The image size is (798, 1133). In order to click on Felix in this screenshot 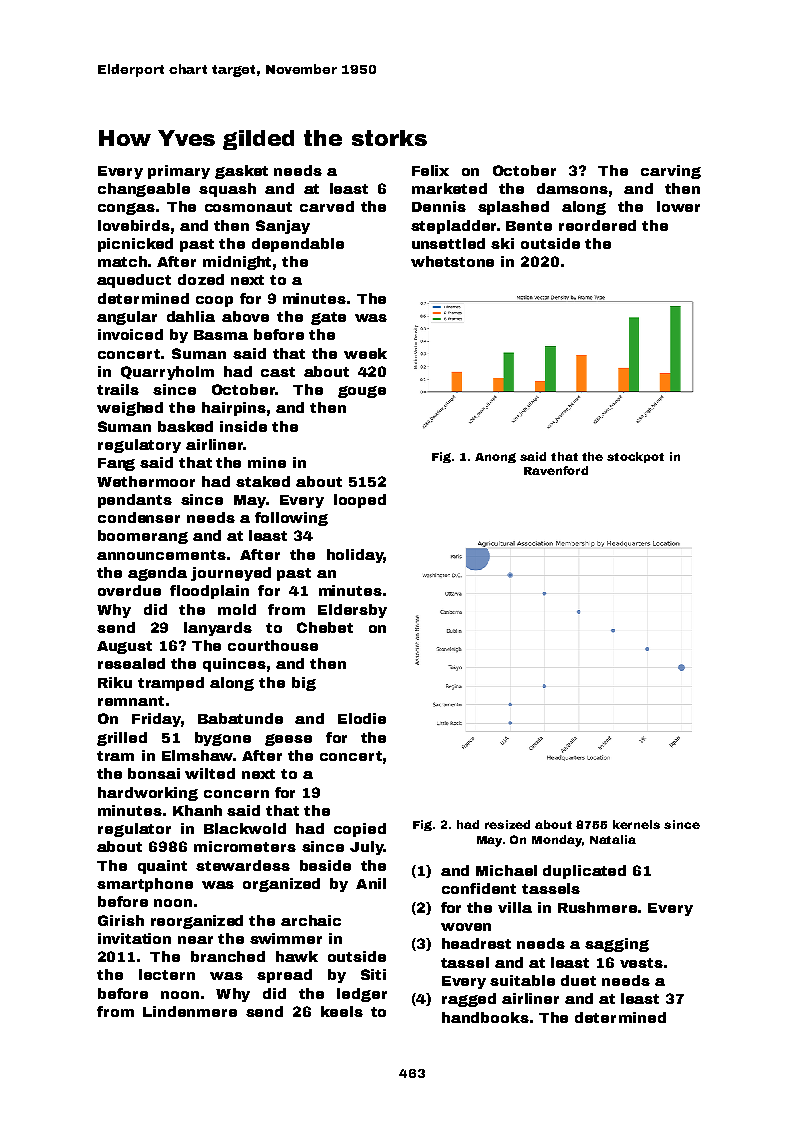, I will do `click(430, 170)`.
